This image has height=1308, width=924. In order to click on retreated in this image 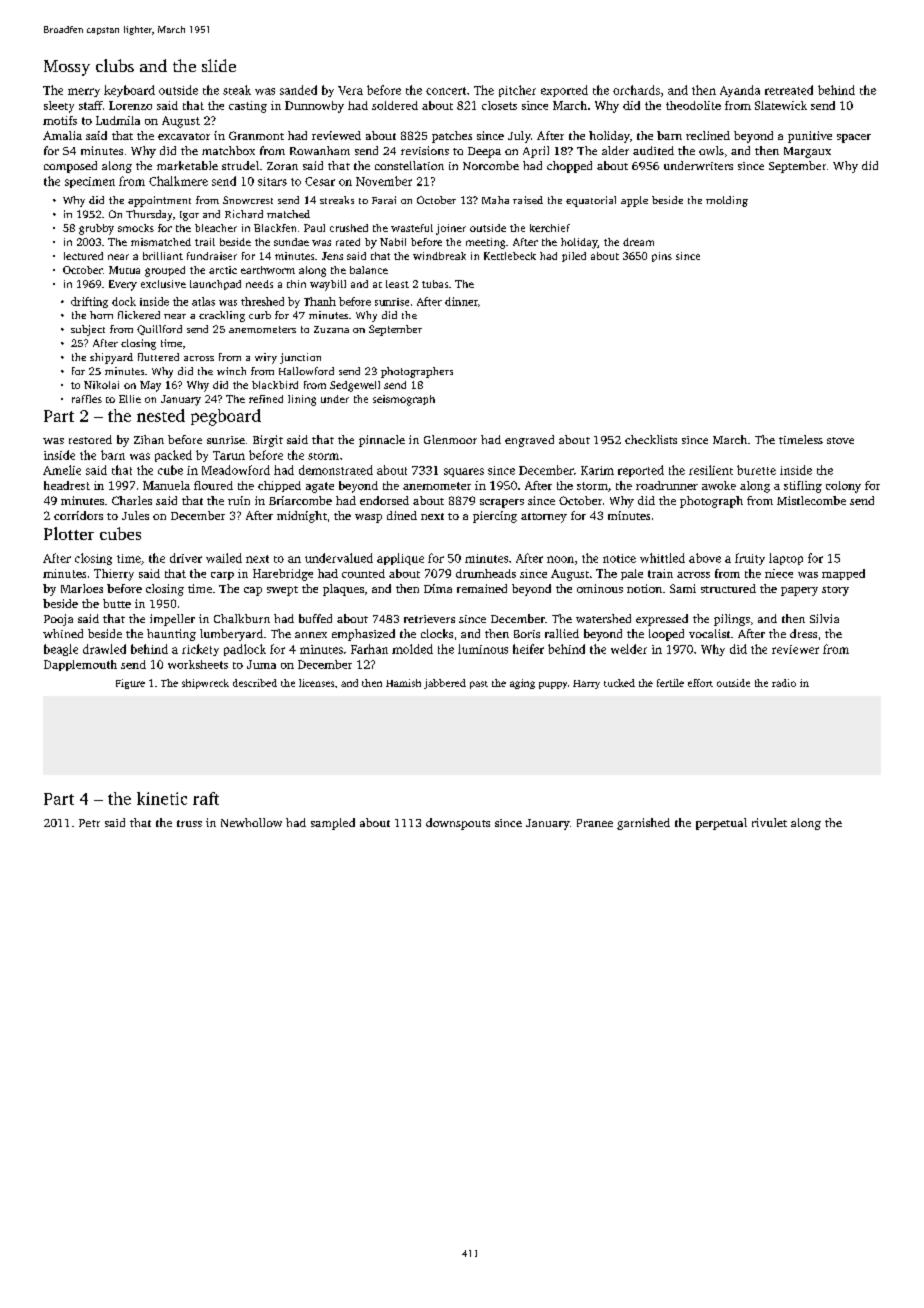, I will do `click(789, 90)`.
